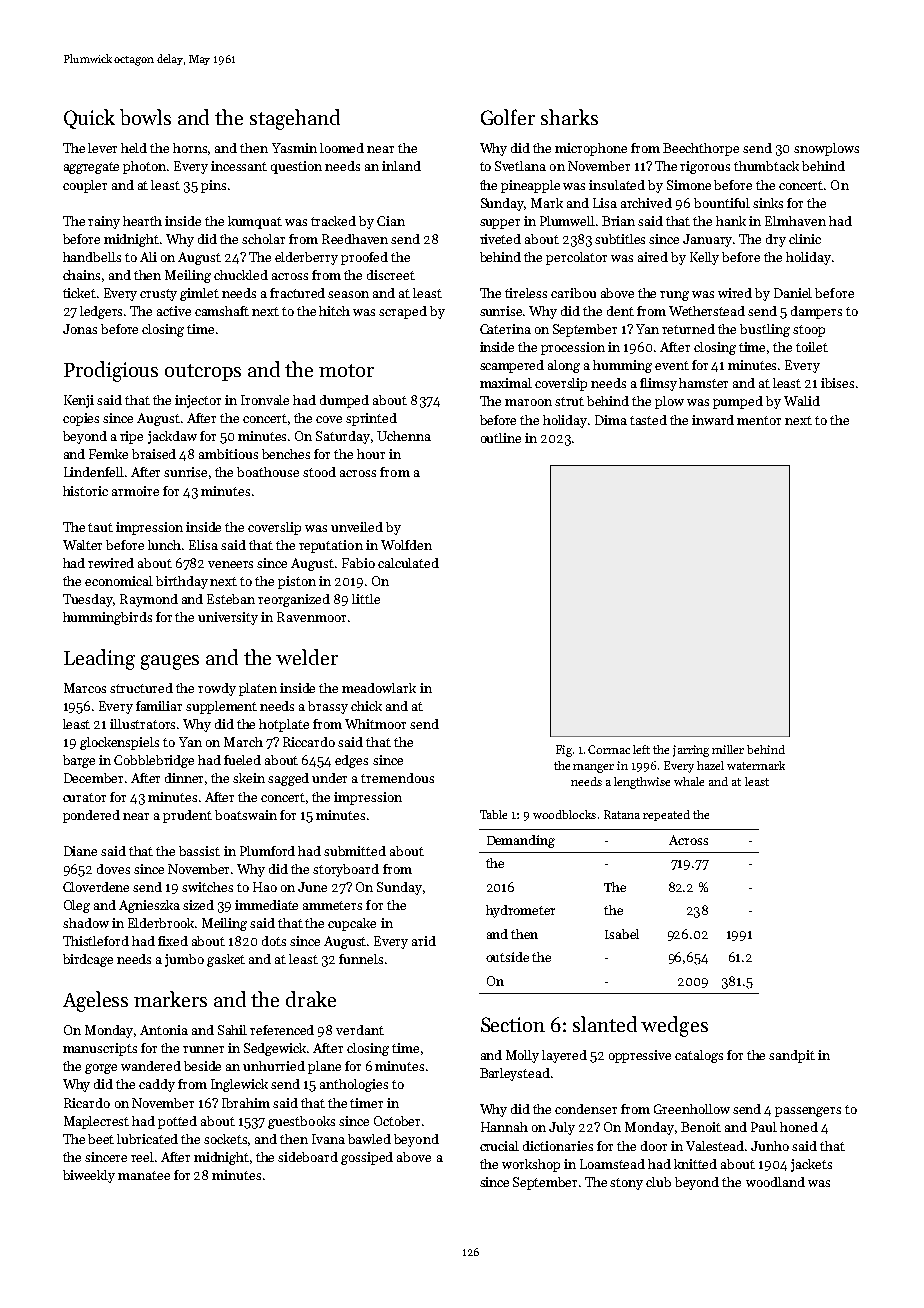 This screenshot has width=924, height=1308. Describe the element at coordinates (672, 365) in the screenshot. I see `event` at that location.
